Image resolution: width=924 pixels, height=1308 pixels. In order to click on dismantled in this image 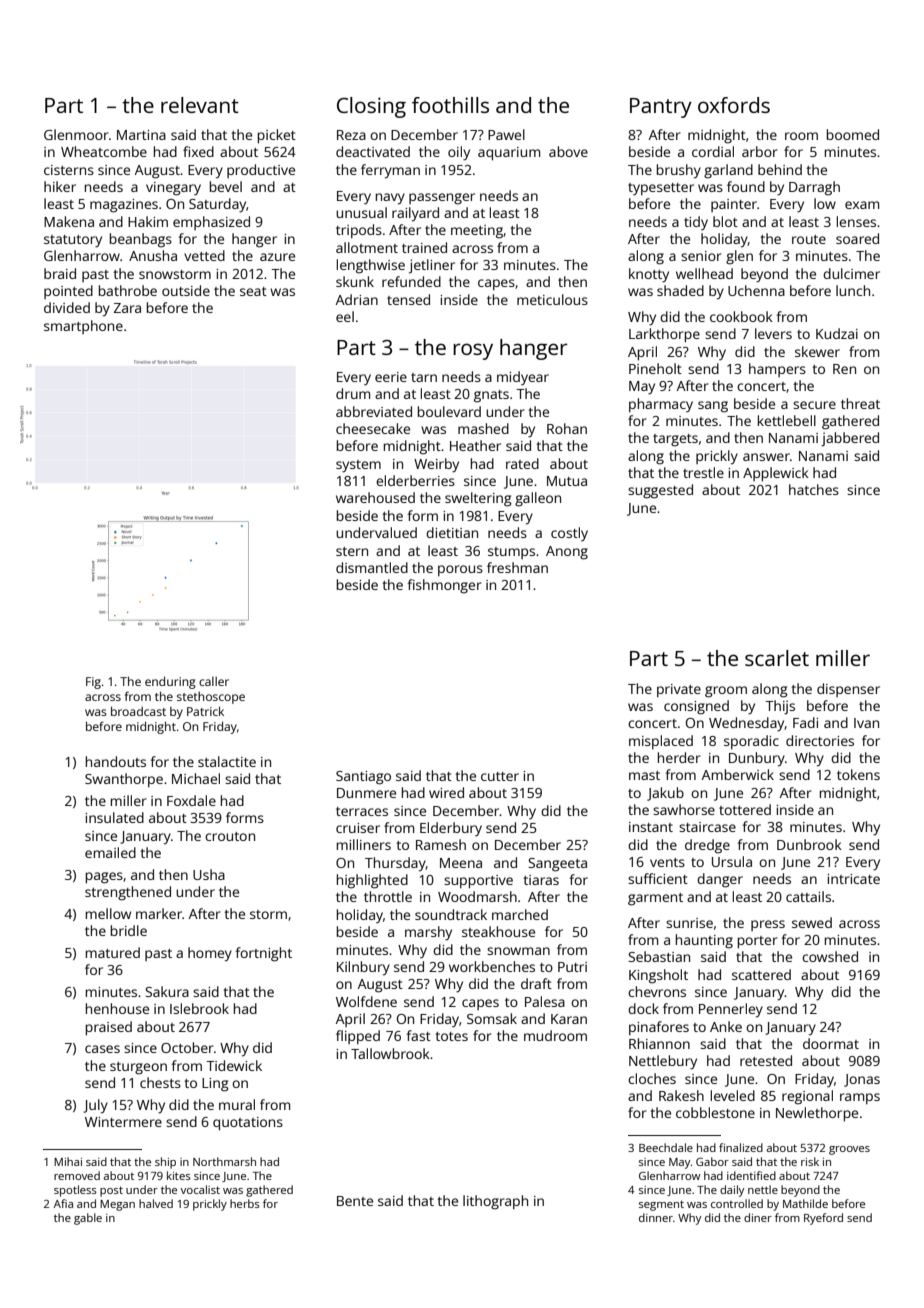, I will do `click(372, 567)`.
